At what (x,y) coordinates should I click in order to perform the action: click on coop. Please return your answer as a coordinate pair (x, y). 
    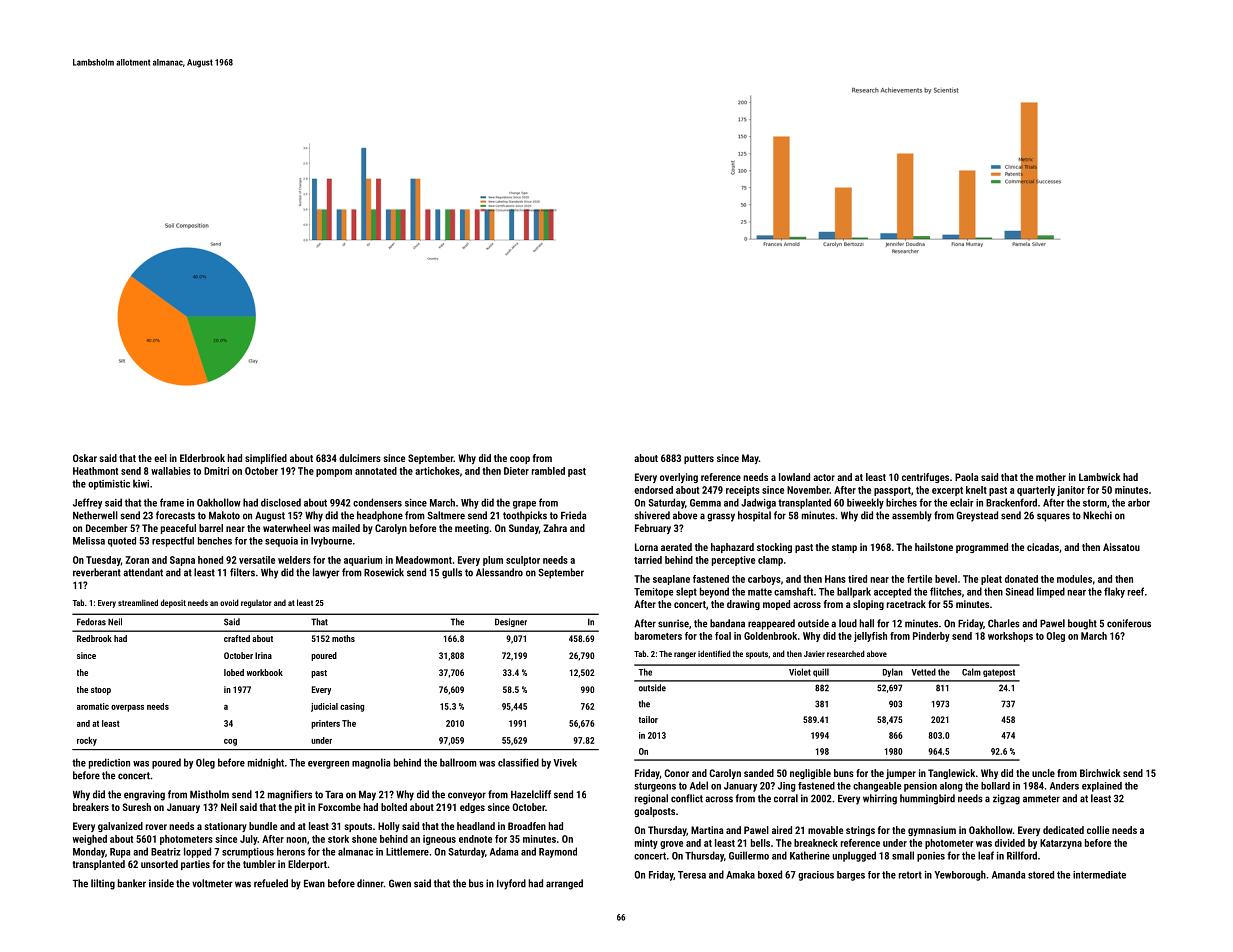
    Looking at the image, I should click on (520, 460).
